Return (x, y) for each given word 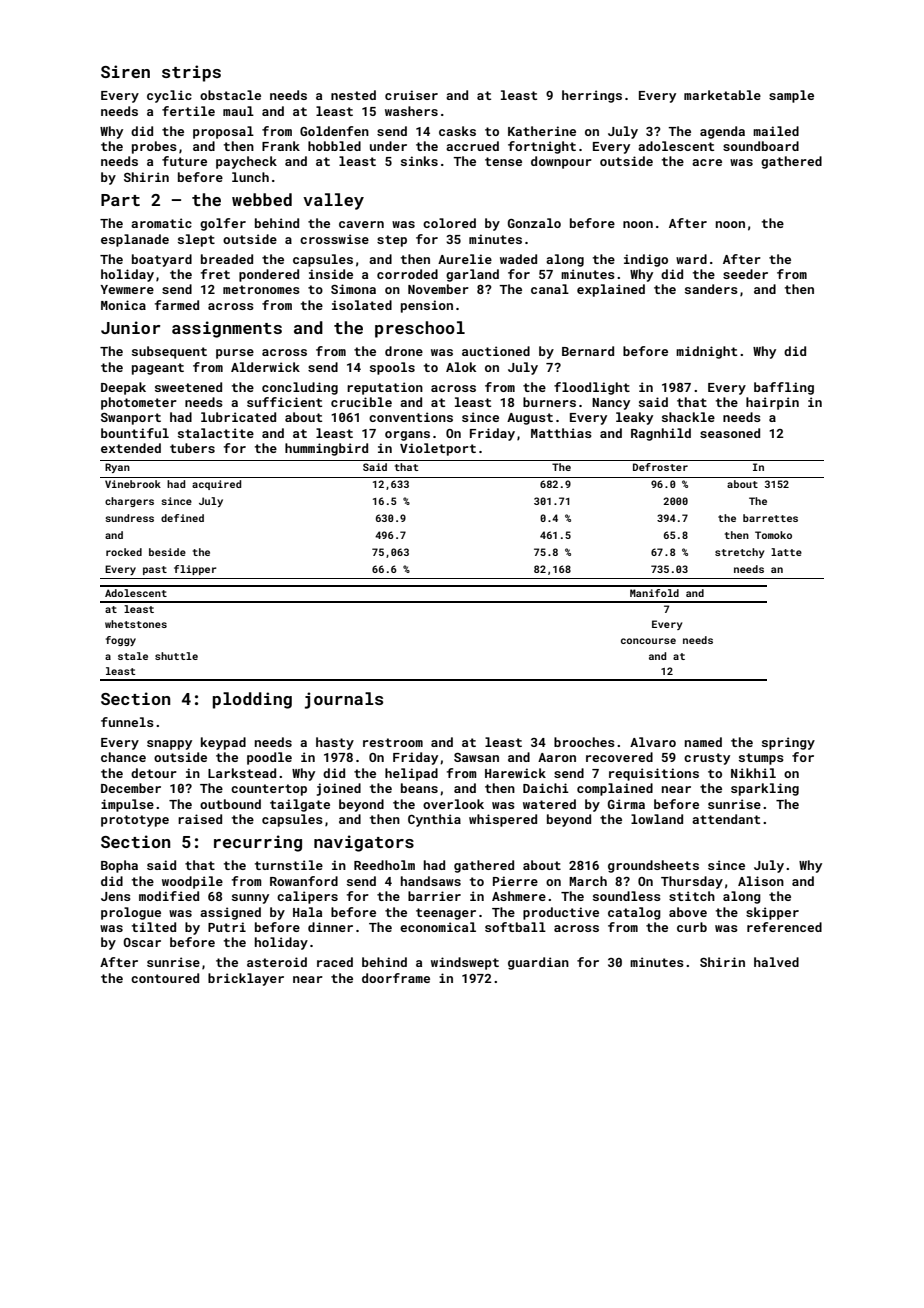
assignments (227, 329)
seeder (745, 274)
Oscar (142, 942)
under (388, 146)
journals (344, 700)
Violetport (438, 449)
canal (550, 289)
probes (154, 147)
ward (691, 259)
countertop (269, 790)
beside (167, 552)
